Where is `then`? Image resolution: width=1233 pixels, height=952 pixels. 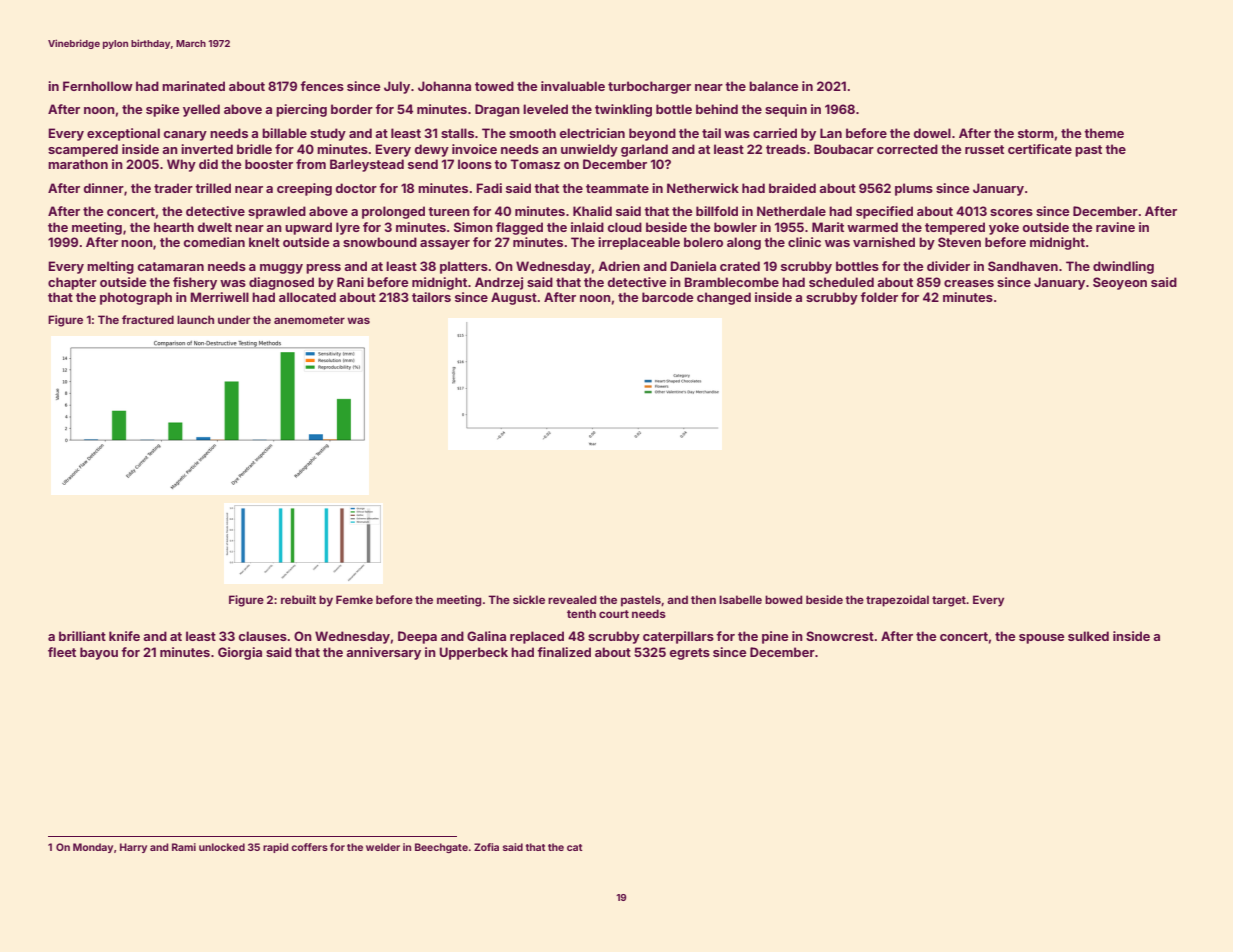
then is located at coordinates (703, 599).
